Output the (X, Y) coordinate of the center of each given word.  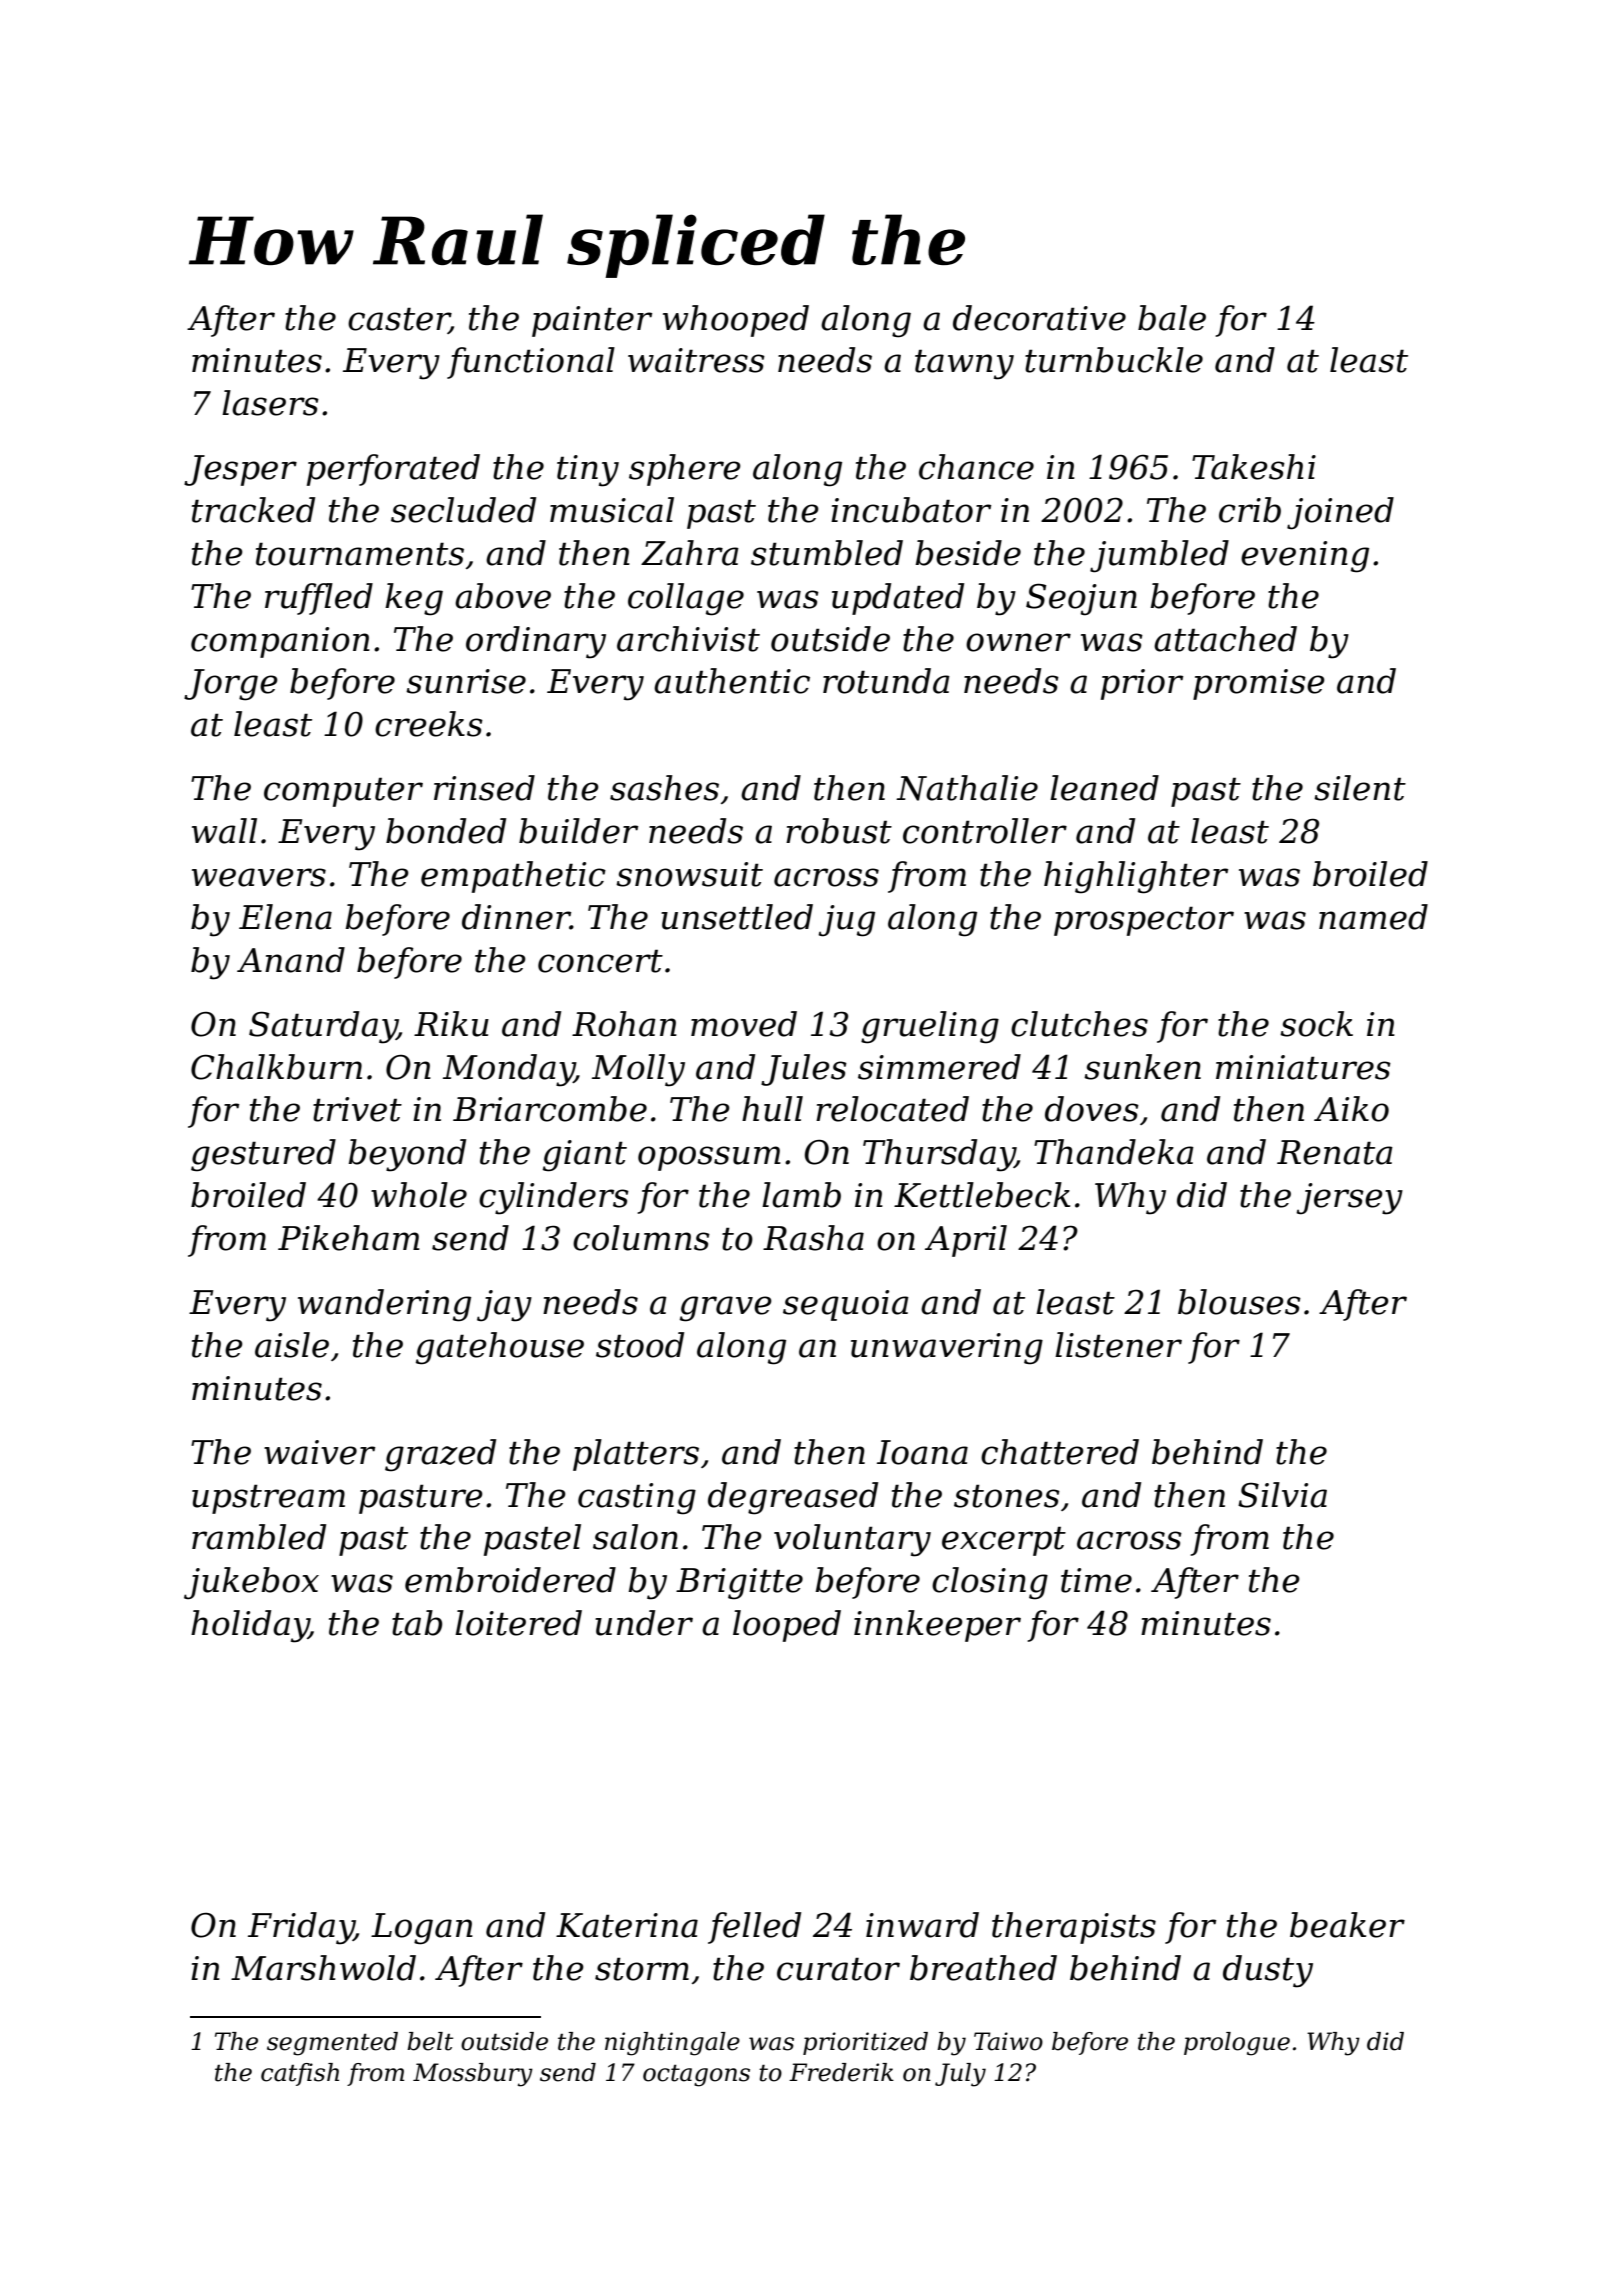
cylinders (554, 1198)
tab (417, 1623)
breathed (983, 1968)
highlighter (1136, 877)
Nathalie (967, 788)
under (644, 1623)
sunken (1142, 1067)
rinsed (484, 788)
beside (968, 553)
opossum (709, 1158)
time (1096, 1580)
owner (1018, 642)
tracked (253, 510)
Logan (422, 1929)
